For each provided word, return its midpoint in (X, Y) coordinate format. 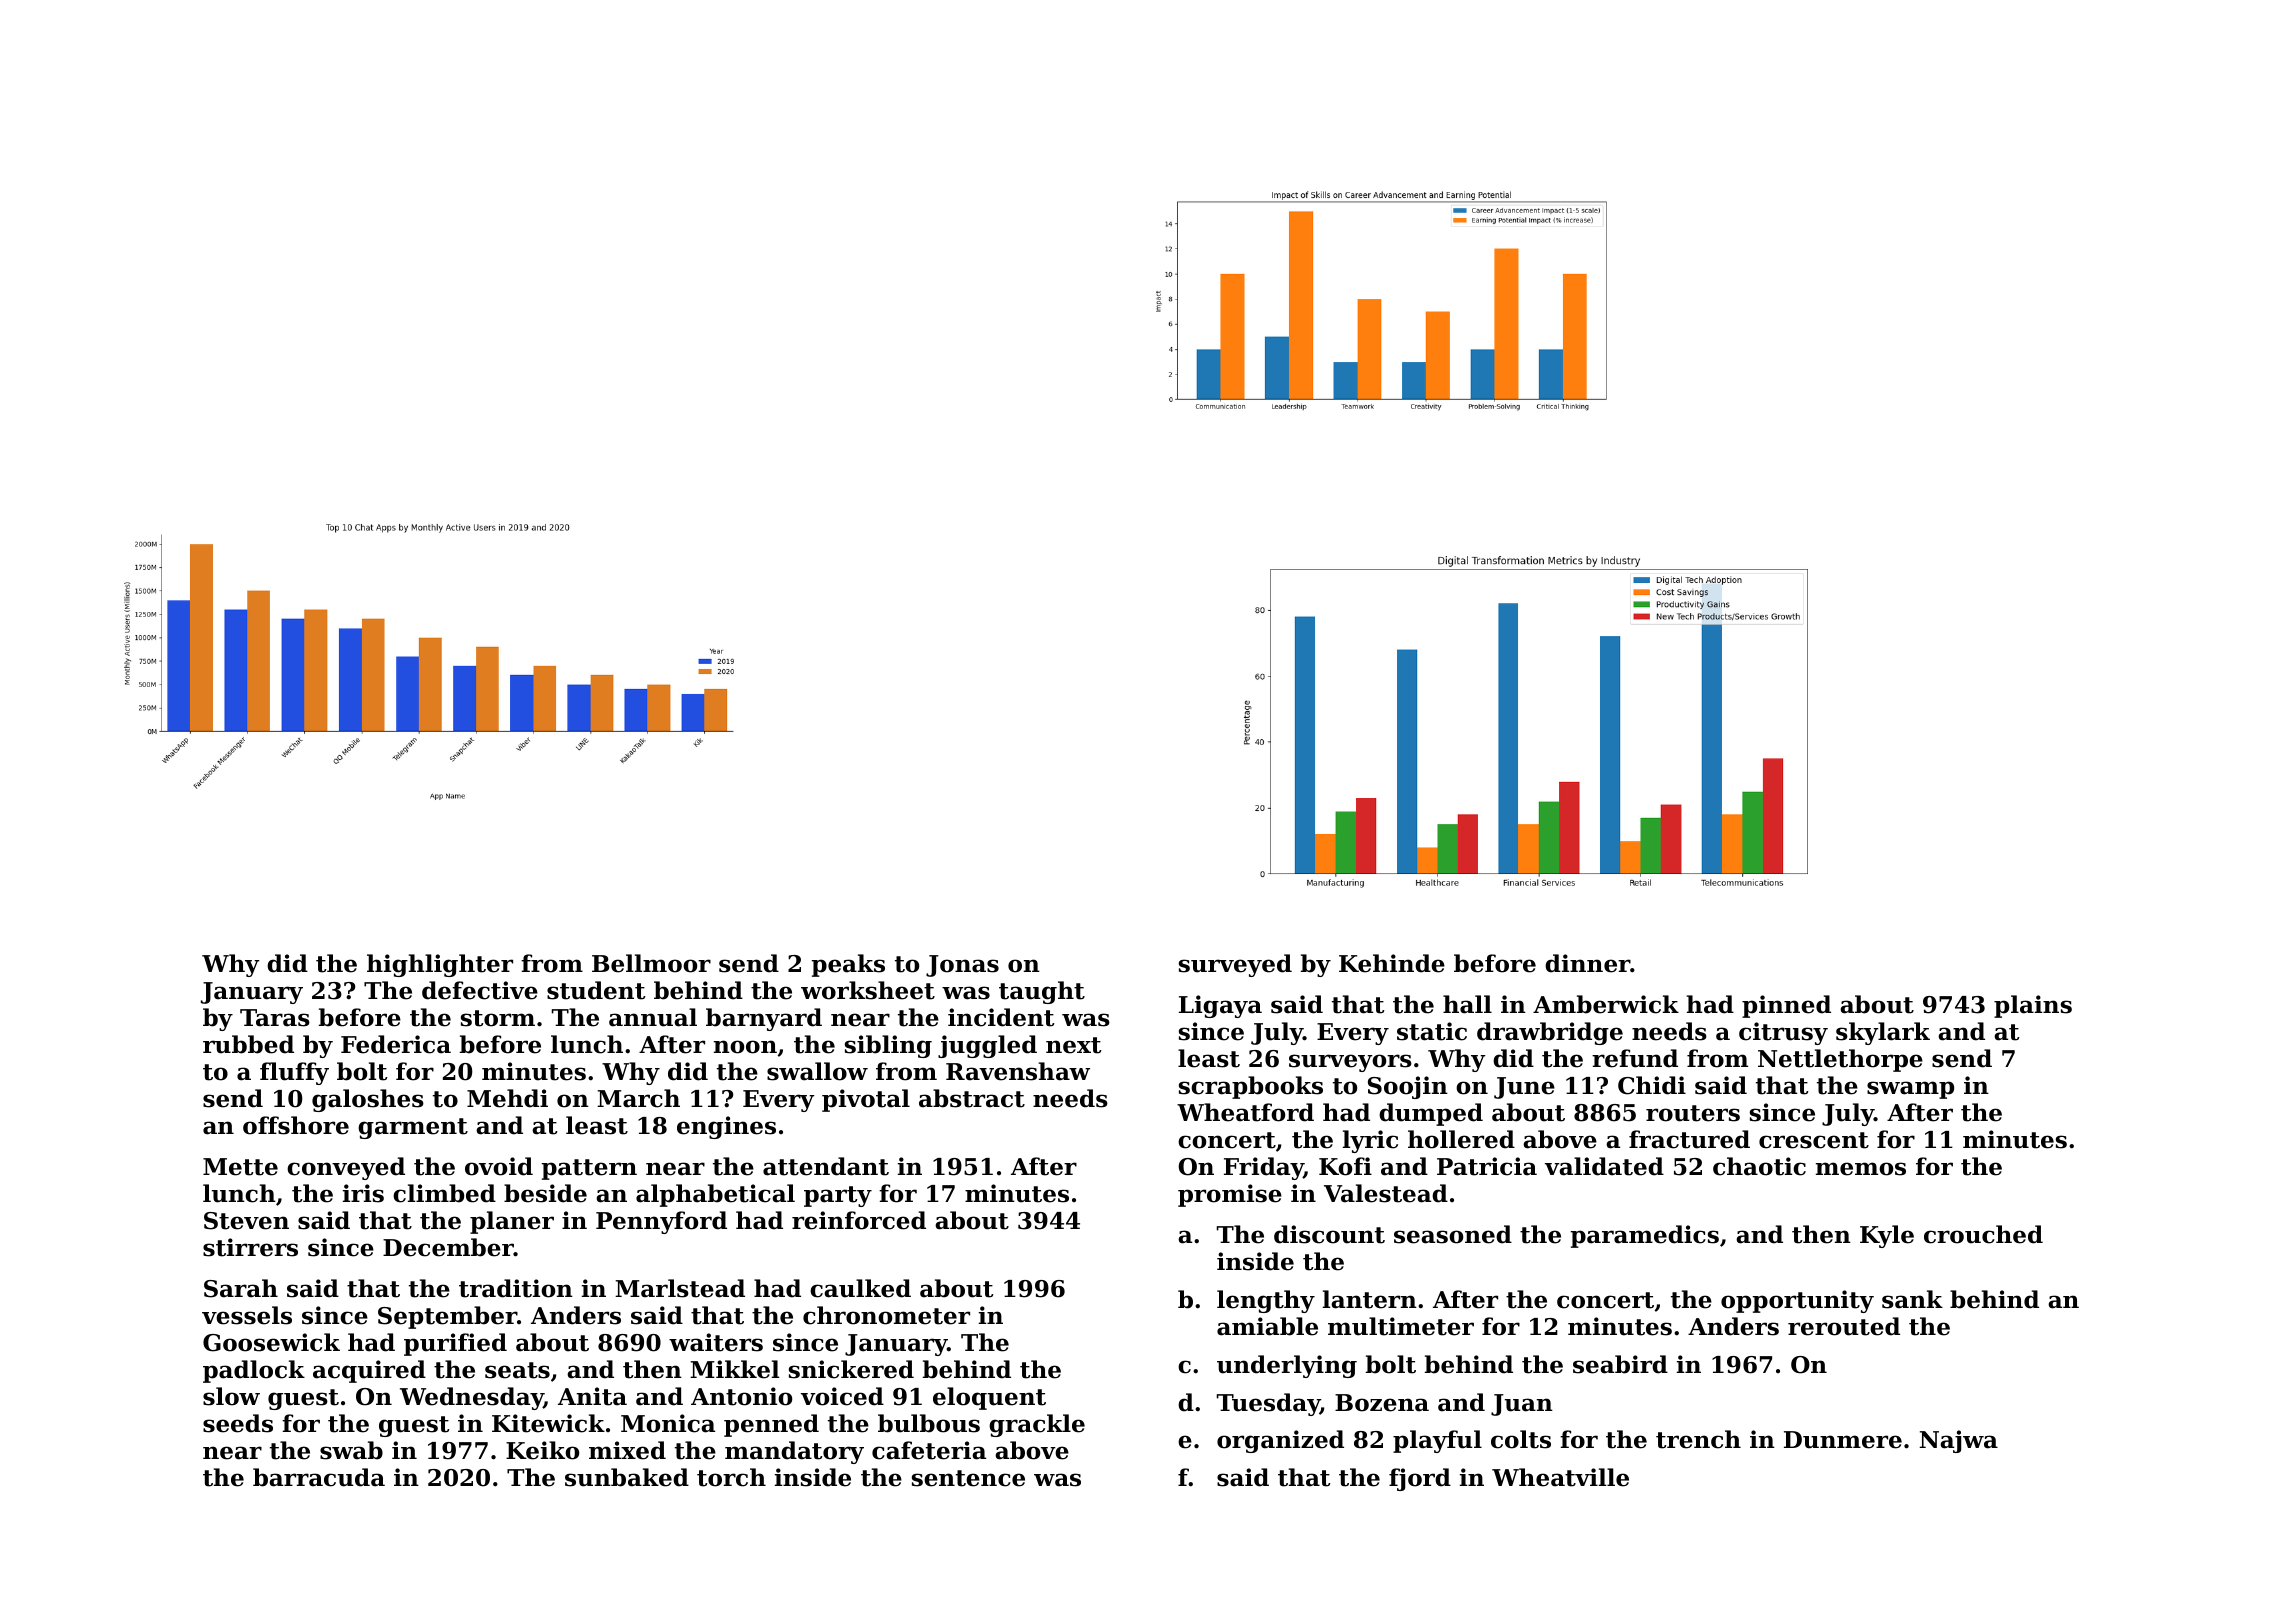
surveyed (1235, 965)
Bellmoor (651, 963)
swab (351, 1450)
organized (1280, 1441)
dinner (1587, 963)
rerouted (1844, 1326)
